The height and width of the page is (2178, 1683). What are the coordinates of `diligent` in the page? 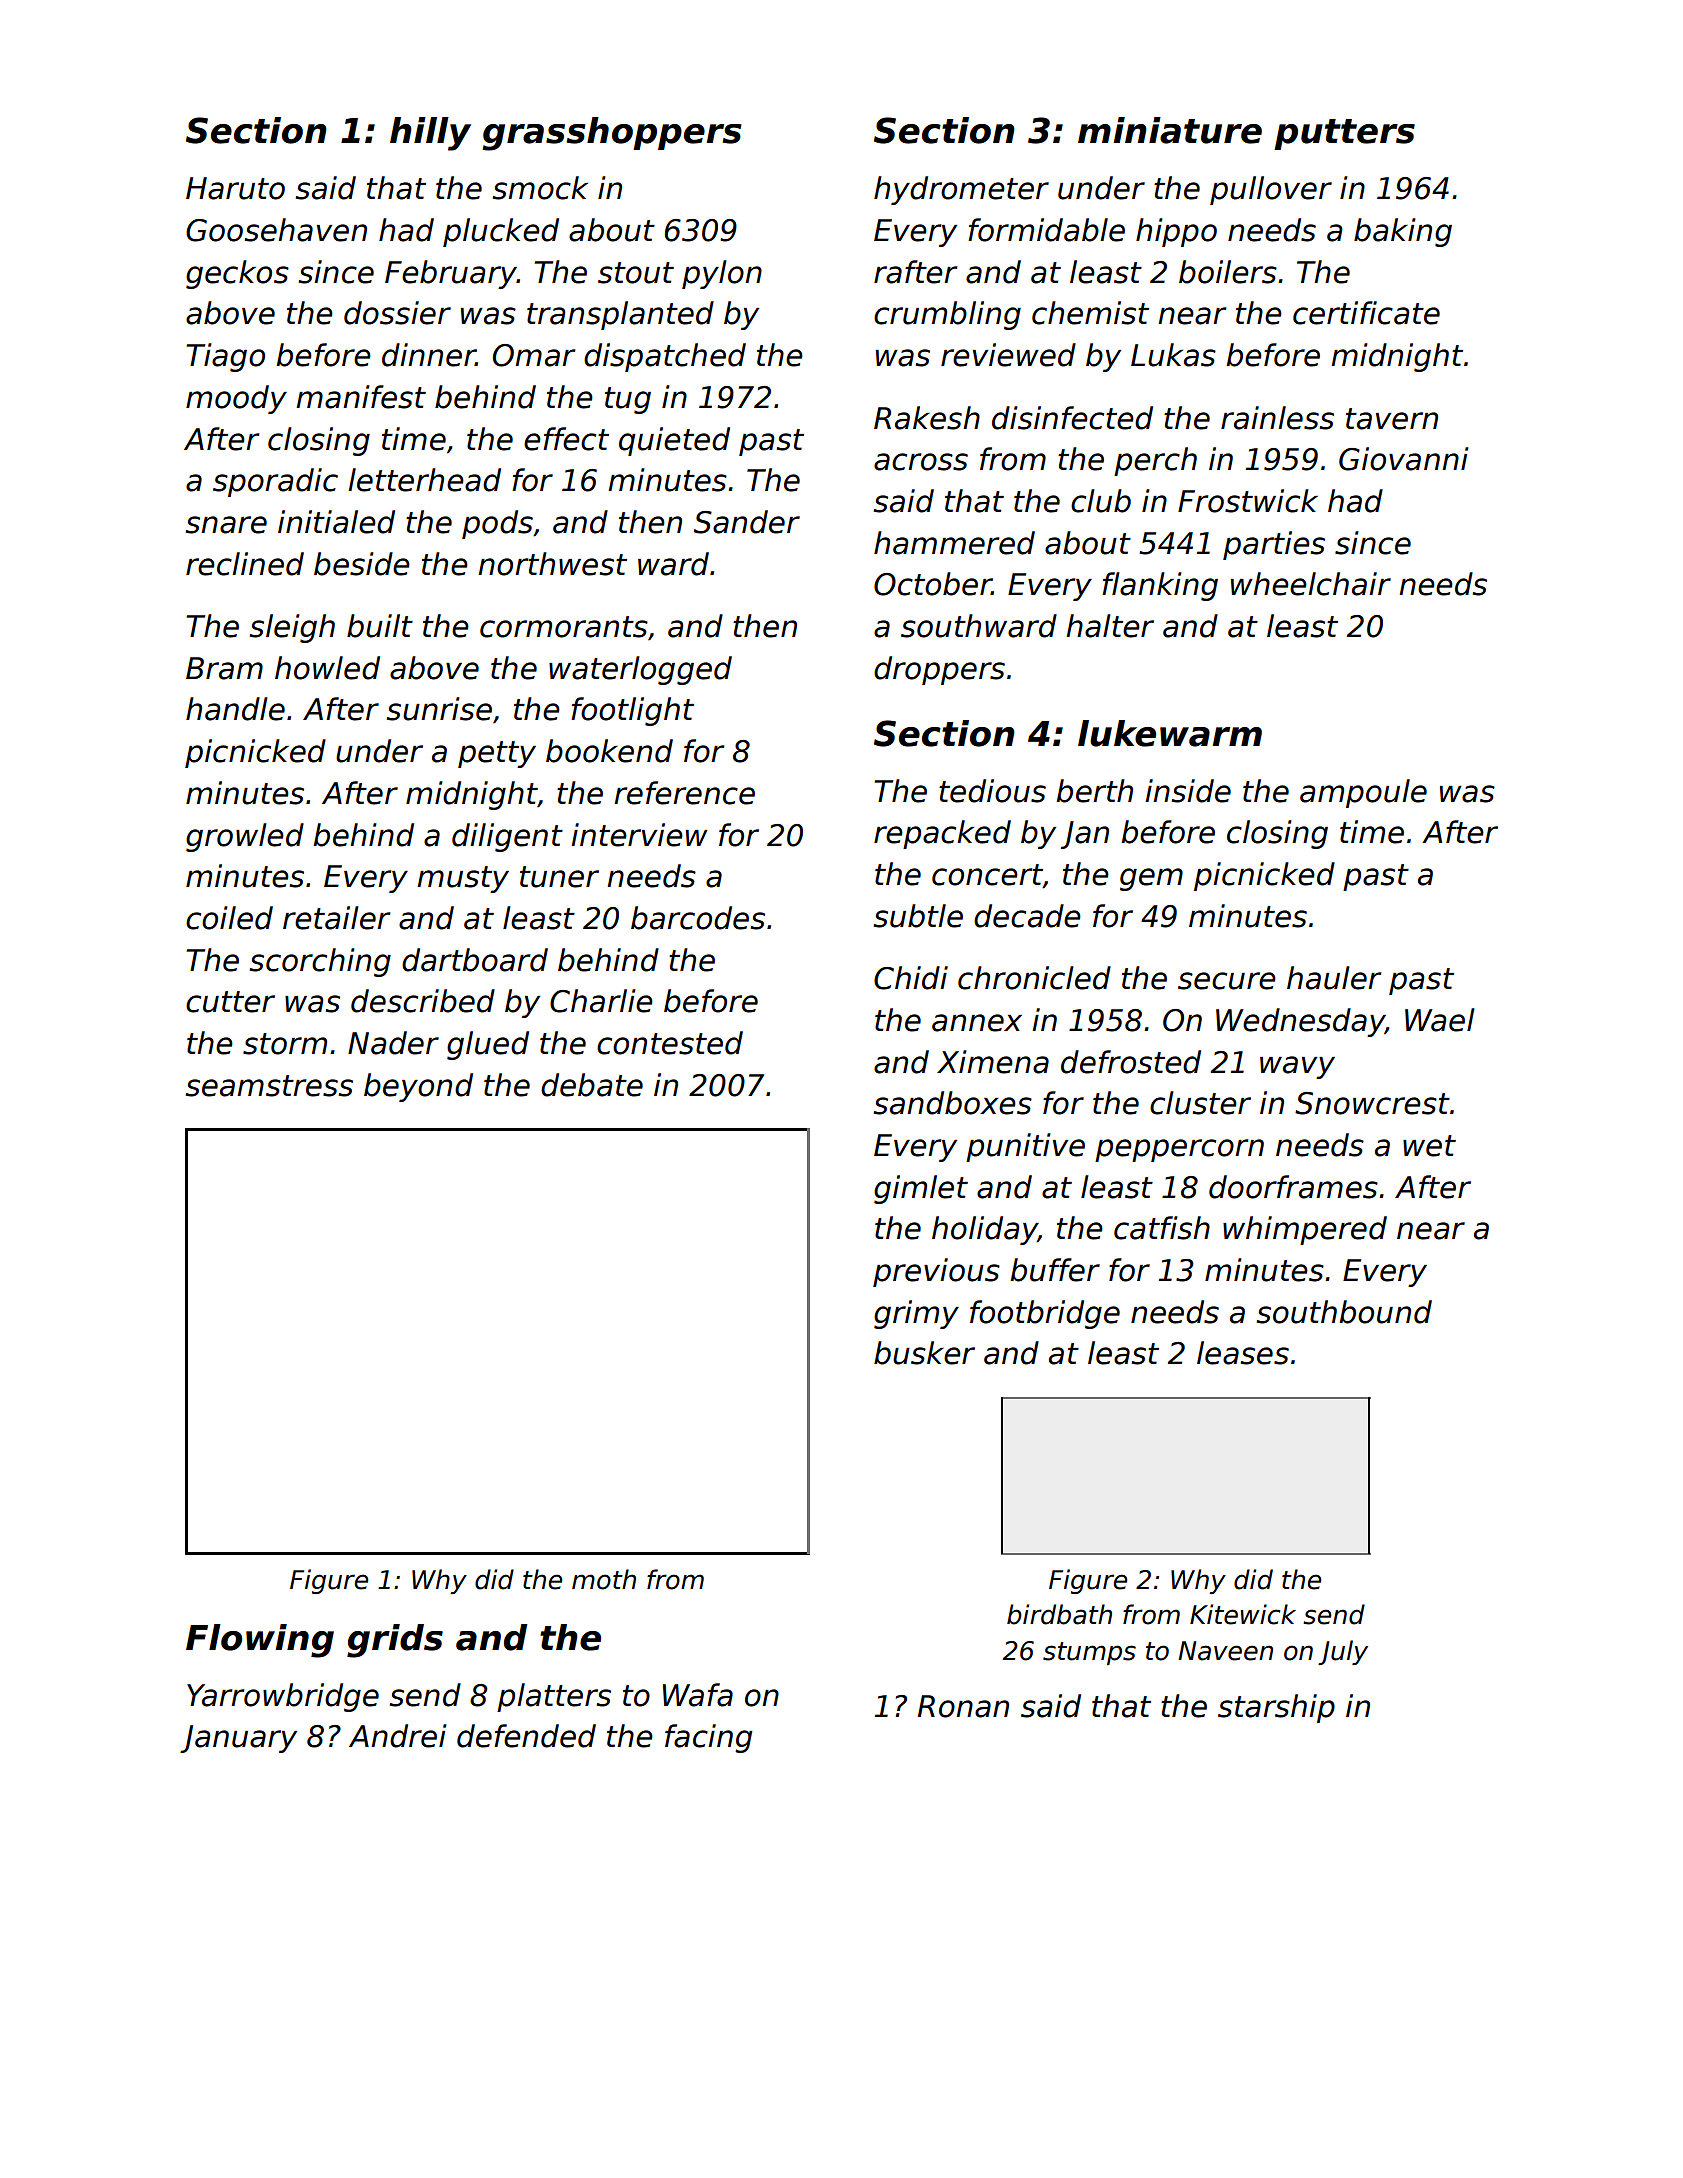 It's located at (507, 837).
